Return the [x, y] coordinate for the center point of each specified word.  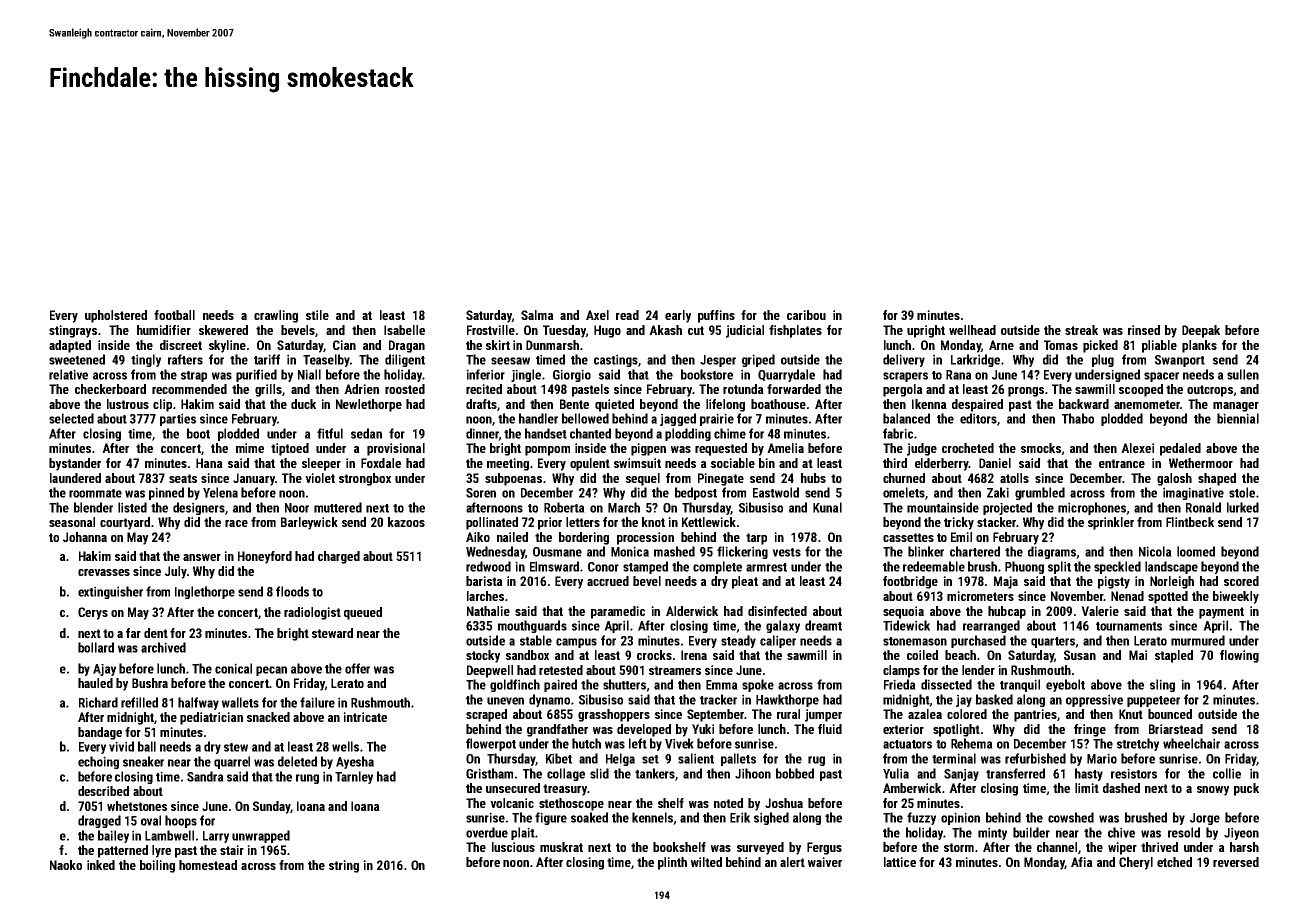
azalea [925, 714]
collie [1227, 773]
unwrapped [261, 836]
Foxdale [381, 463]
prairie [717, 419]
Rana [959, 375]
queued [363, 613]
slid [599, 773]
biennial [1238, 418]
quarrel [232, 762]
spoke [758, 685]
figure [551, 818]
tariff [267, 359]
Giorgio [572, 375]
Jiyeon [1241, 833]
